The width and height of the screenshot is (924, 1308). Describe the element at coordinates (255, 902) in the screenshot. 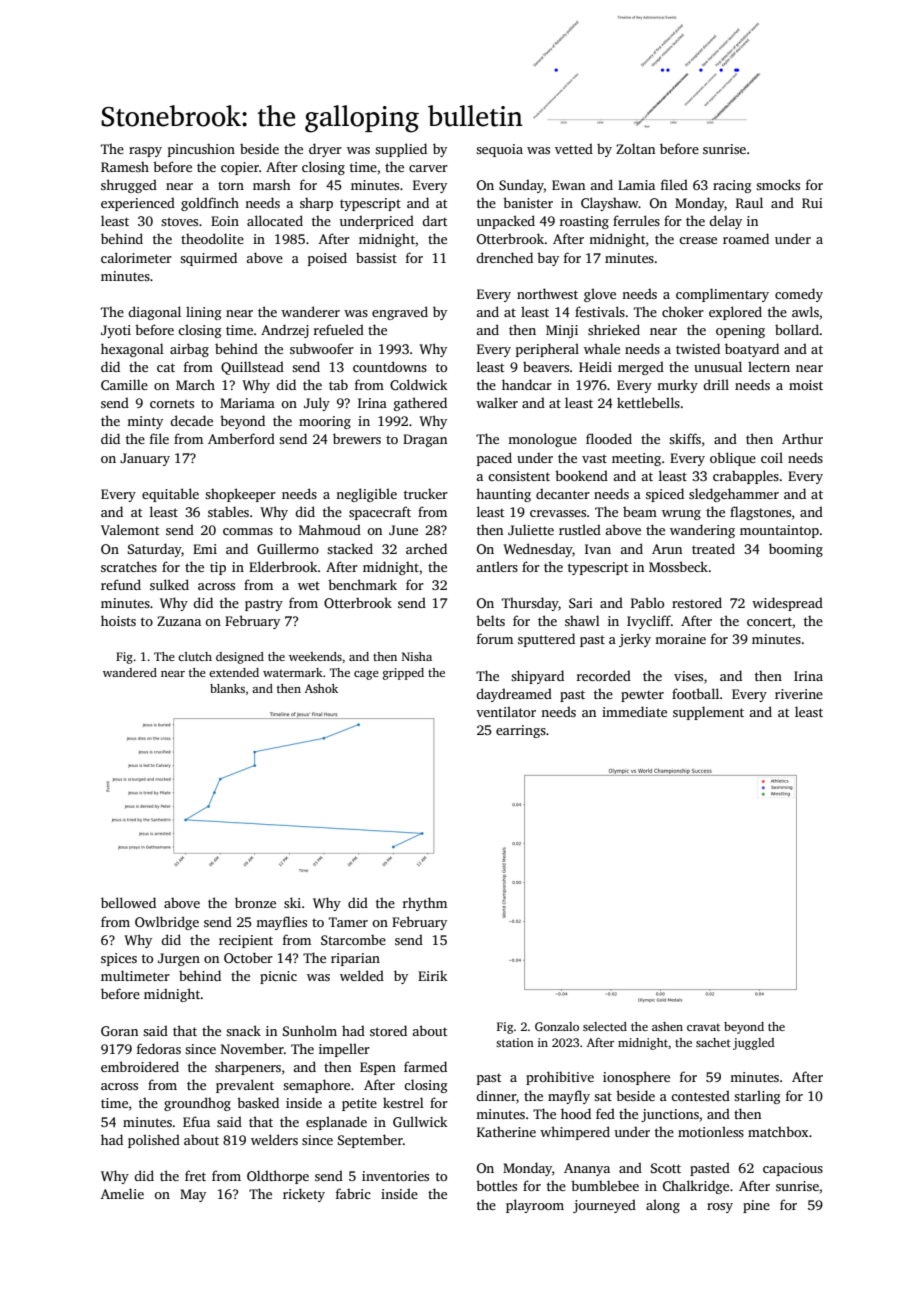

I see `bronze` at that location.
